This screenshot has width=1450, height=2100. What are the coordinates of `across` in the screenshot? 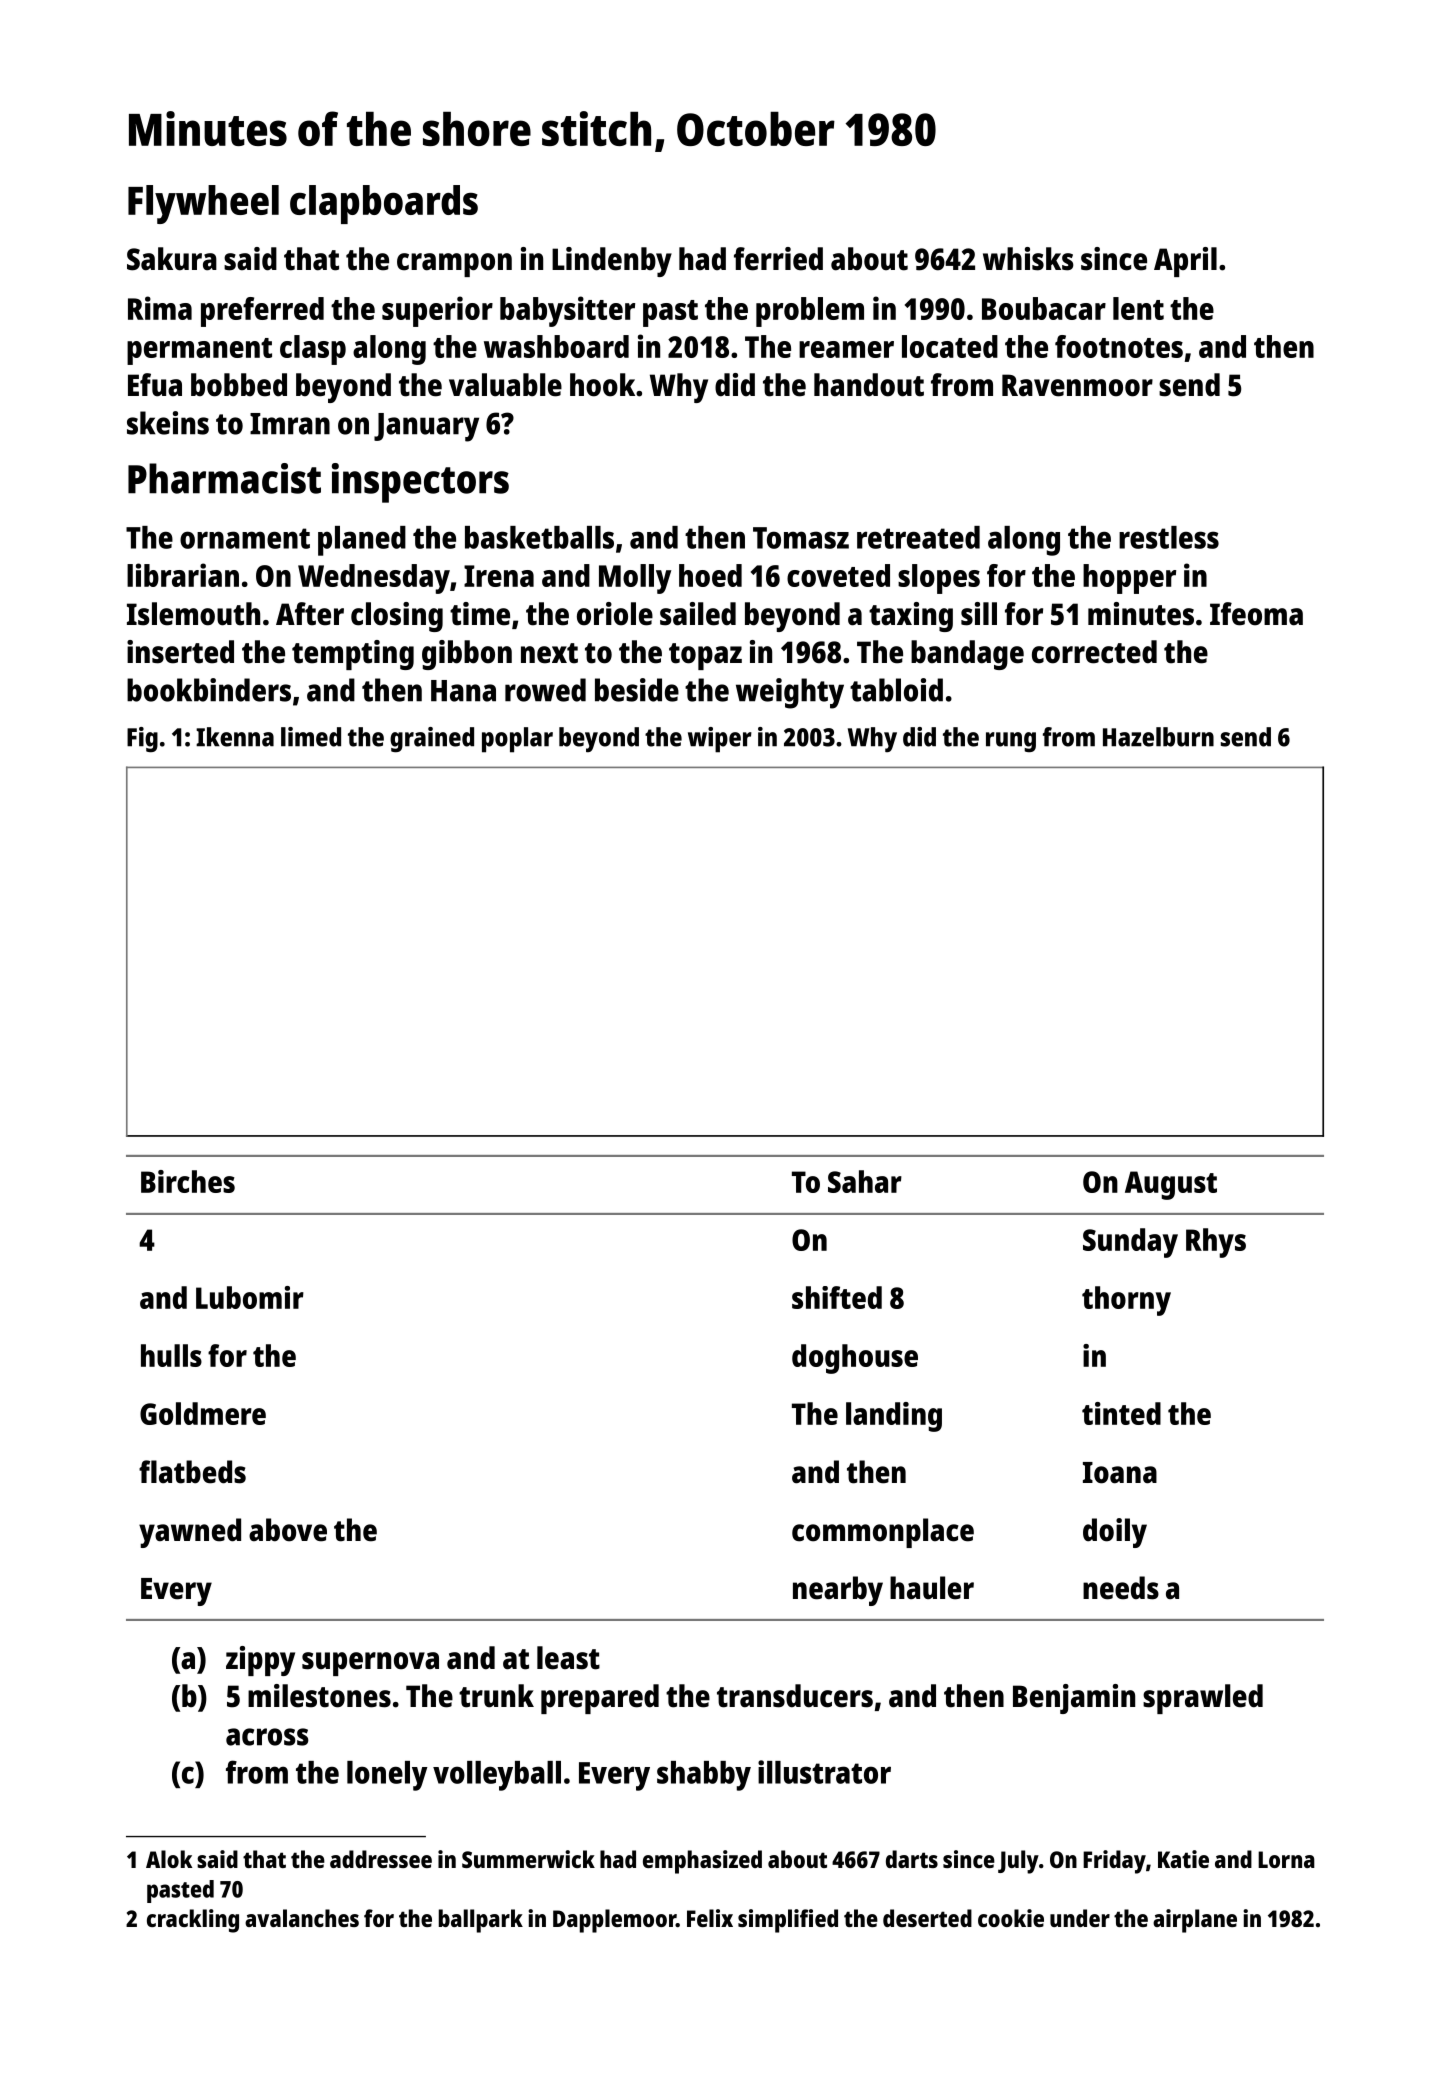 It's located at (267, 1737).
